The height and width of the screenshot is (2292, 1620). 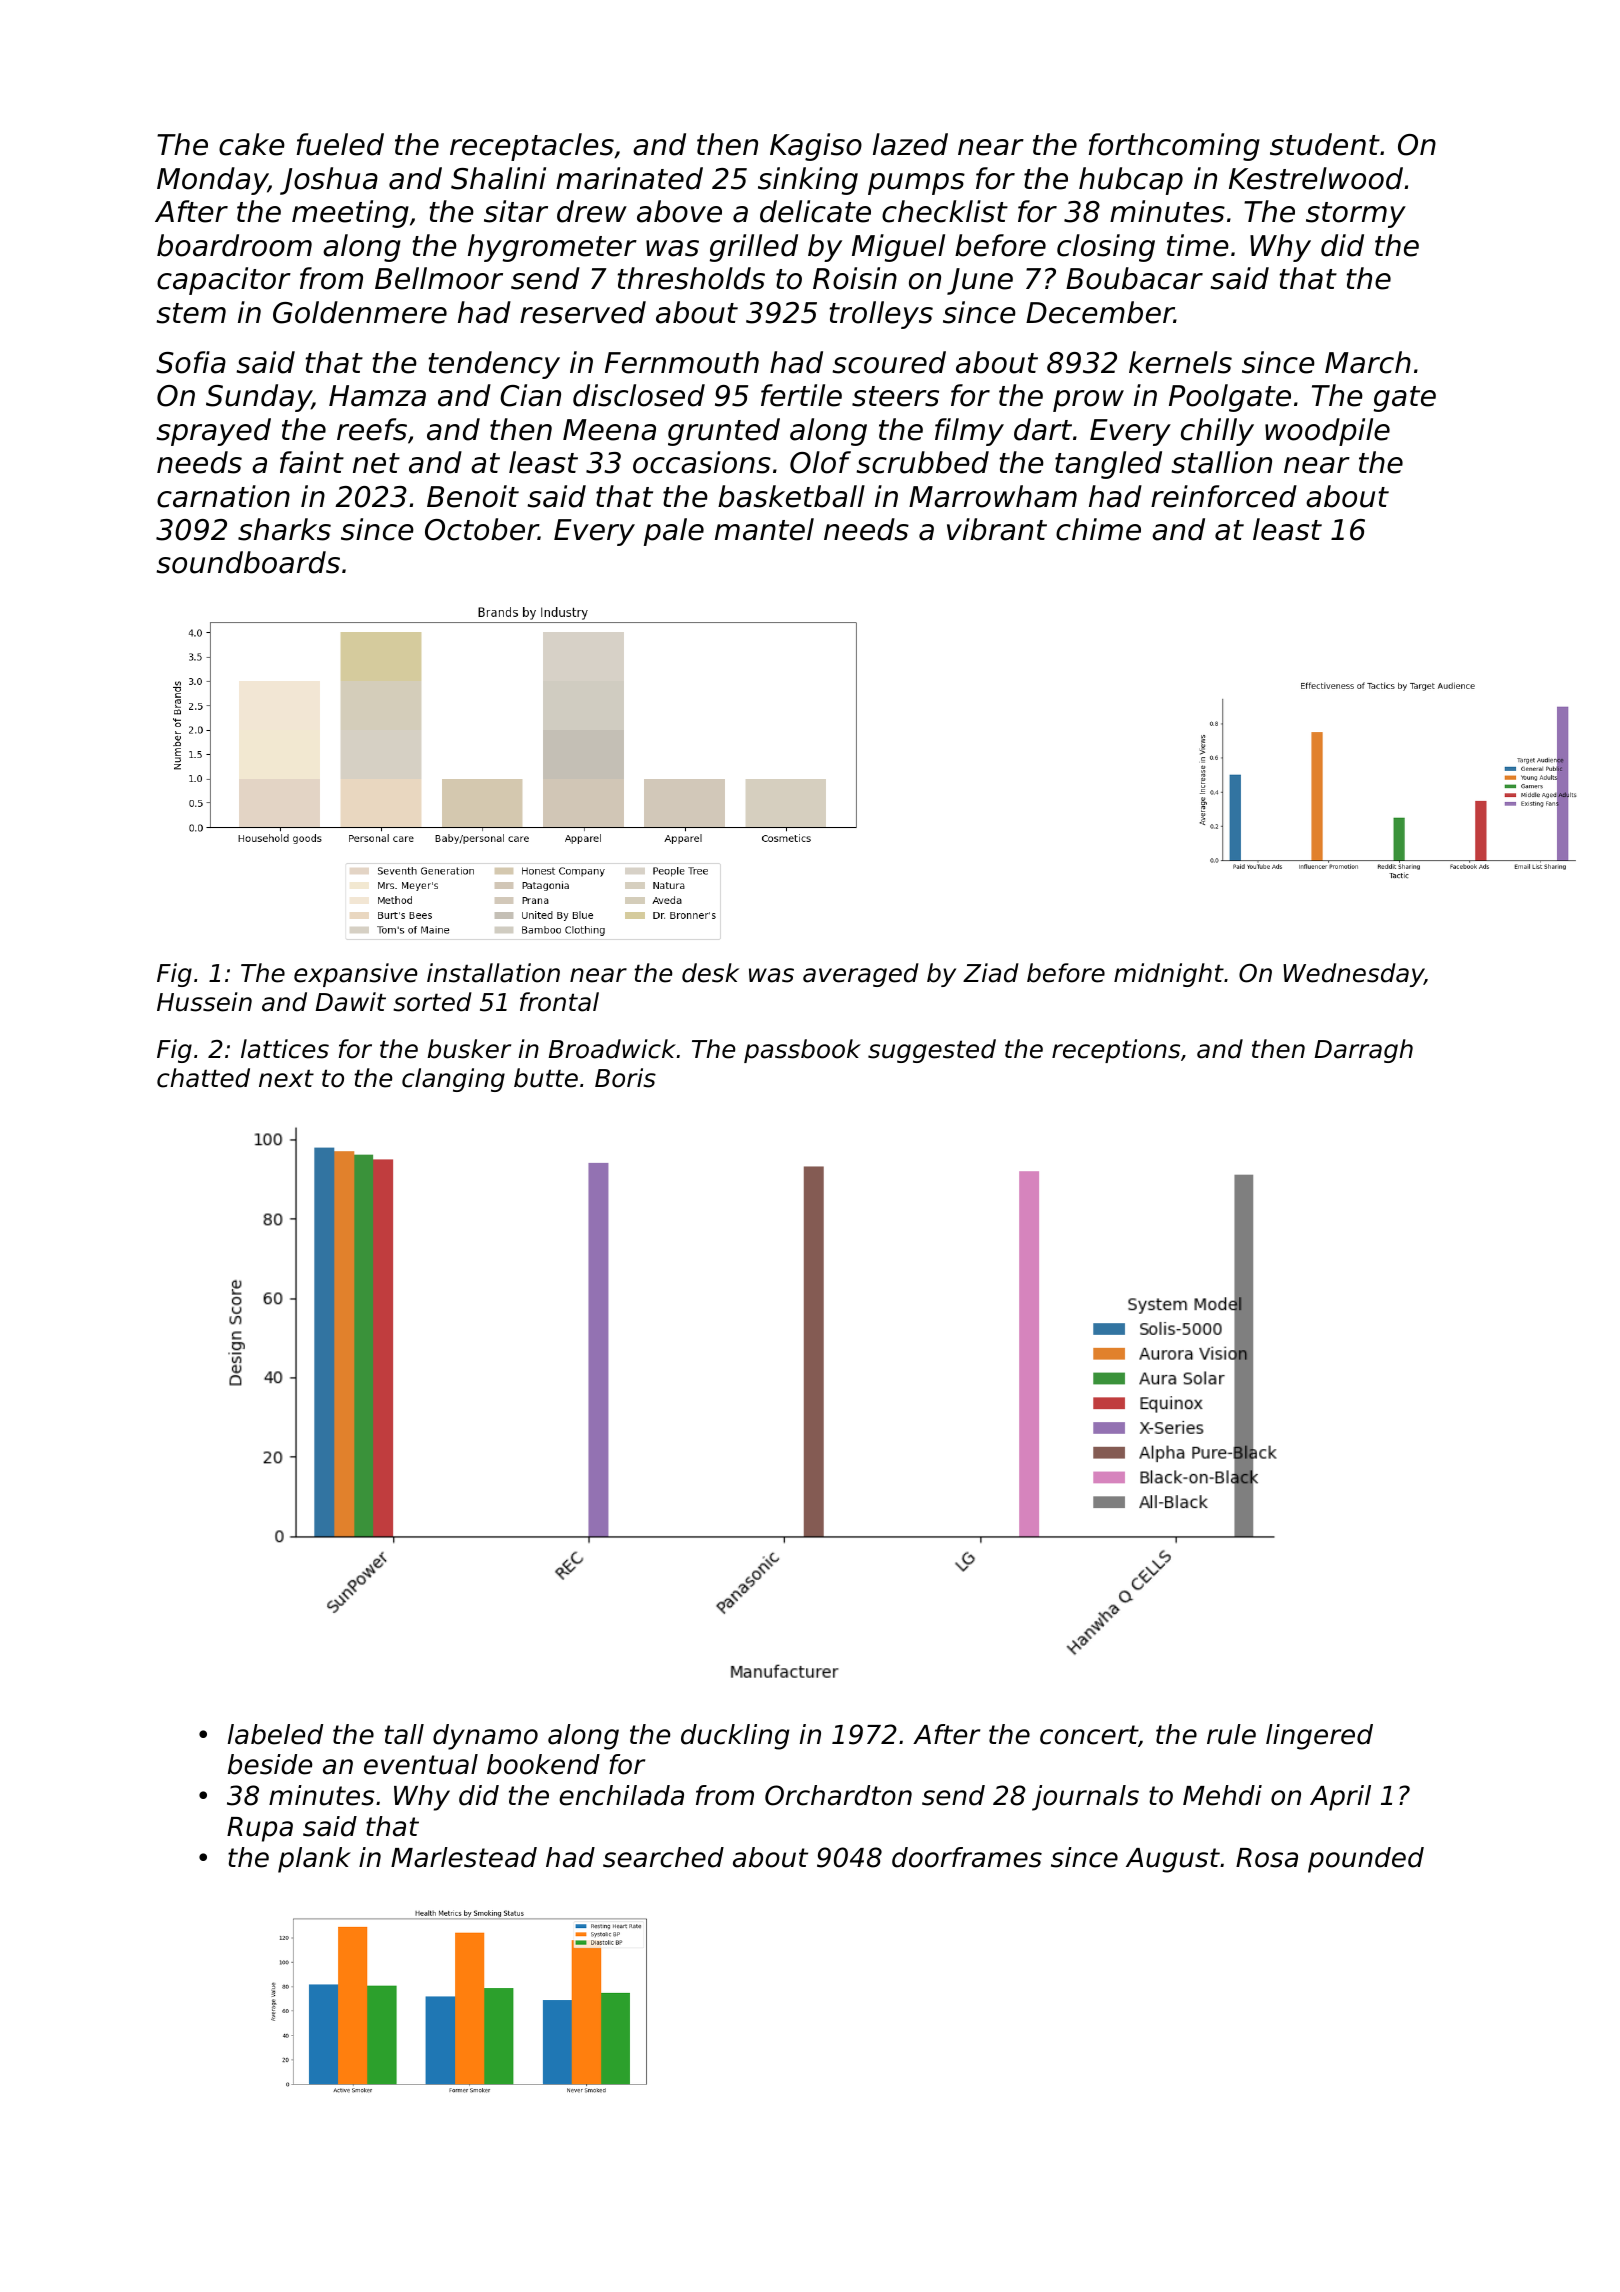 I want to click on next, so click(x=286, y=1078).
